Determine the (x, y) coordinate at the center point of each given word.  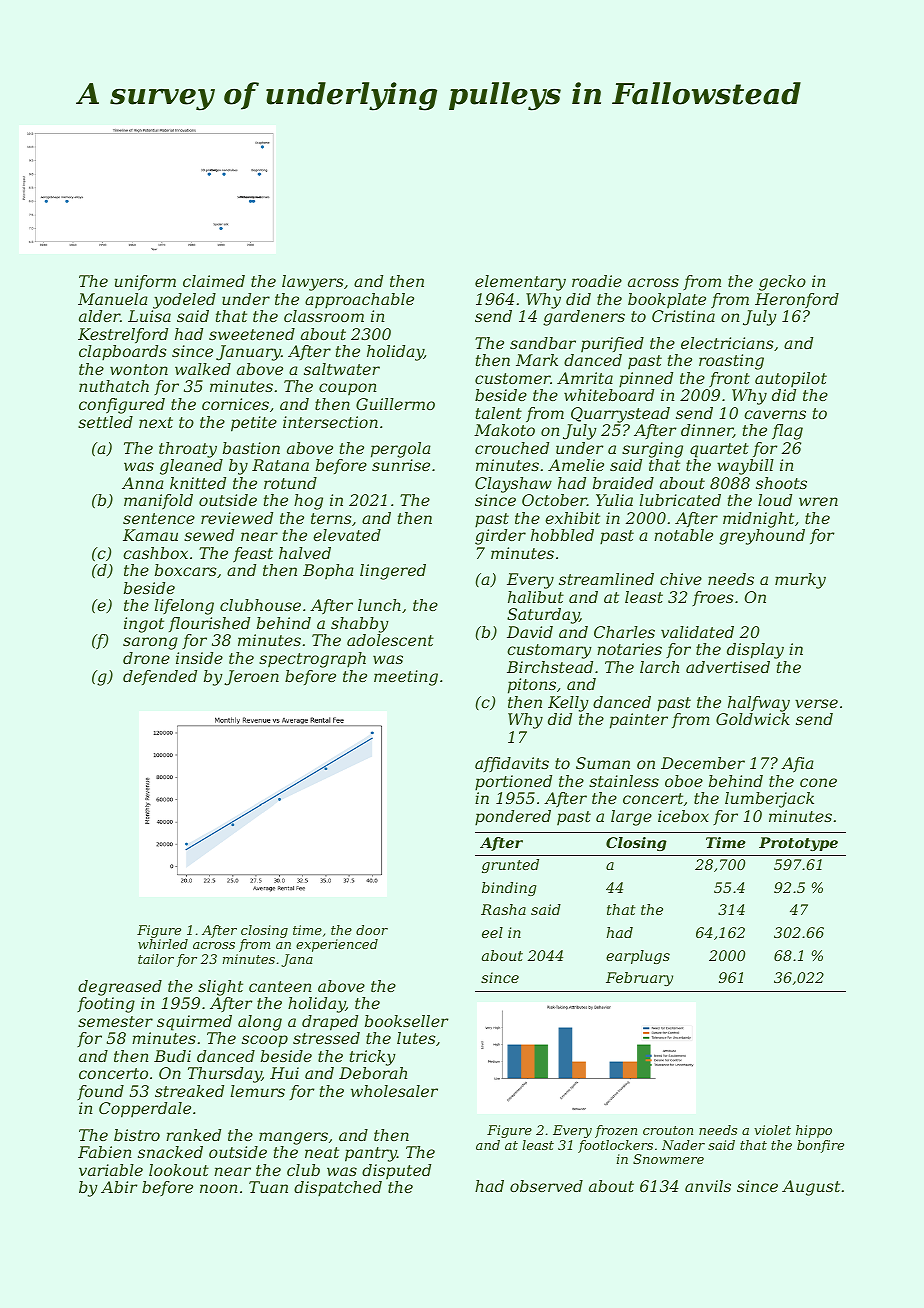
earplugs (638, 957)
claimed (214, 281)
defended (160, 677)
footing (106, 1005)
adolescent (390, 640)
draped (330, 1023)
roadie (597, 281)
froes (713, 598)
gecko (782, 283)
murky (800, 581)
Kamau (150, 535)
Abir (119, 1187)
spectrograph (312, 660)
